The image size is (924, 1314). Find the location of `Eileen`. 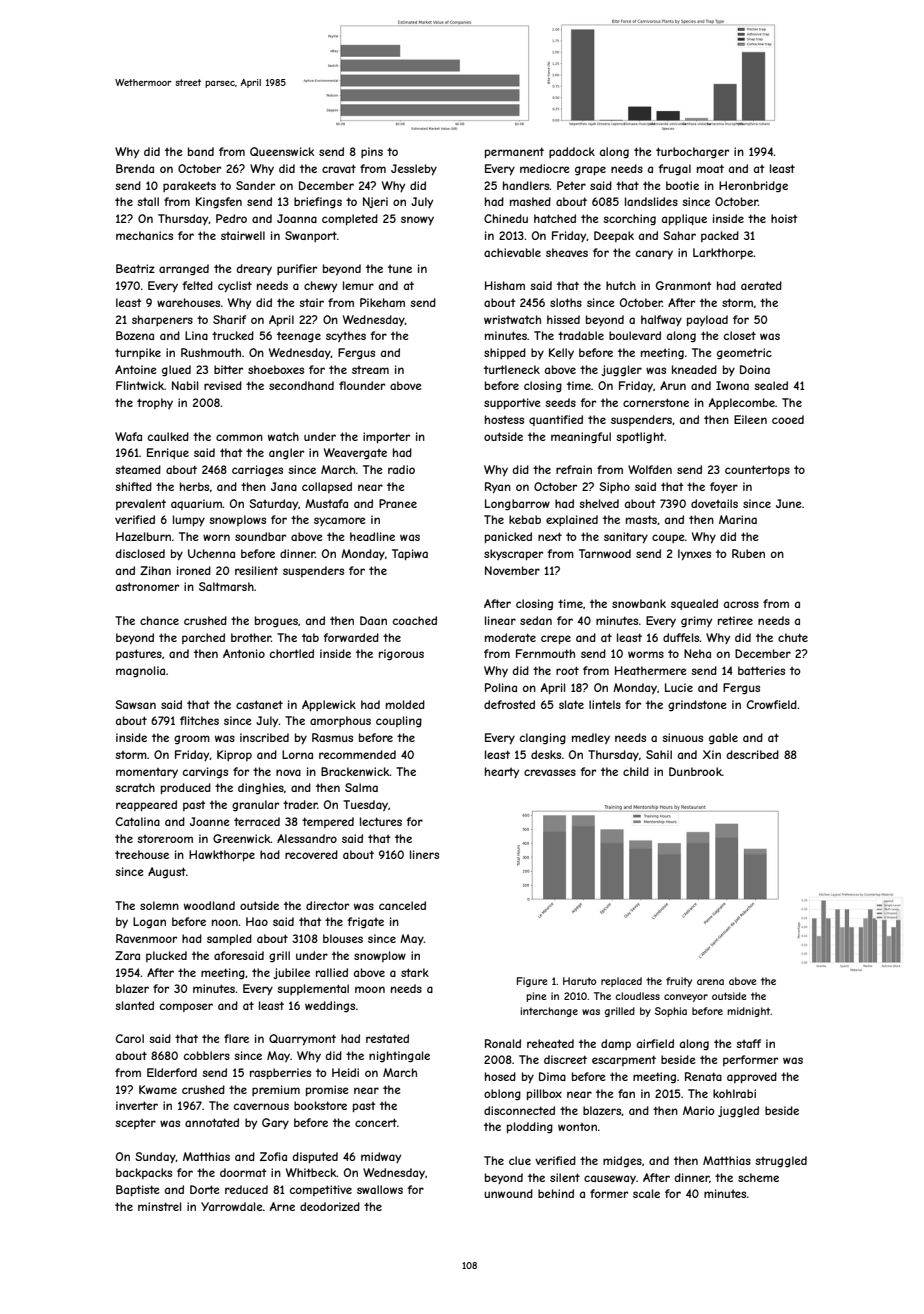

Eileen is located at coordinates (750, 419).
